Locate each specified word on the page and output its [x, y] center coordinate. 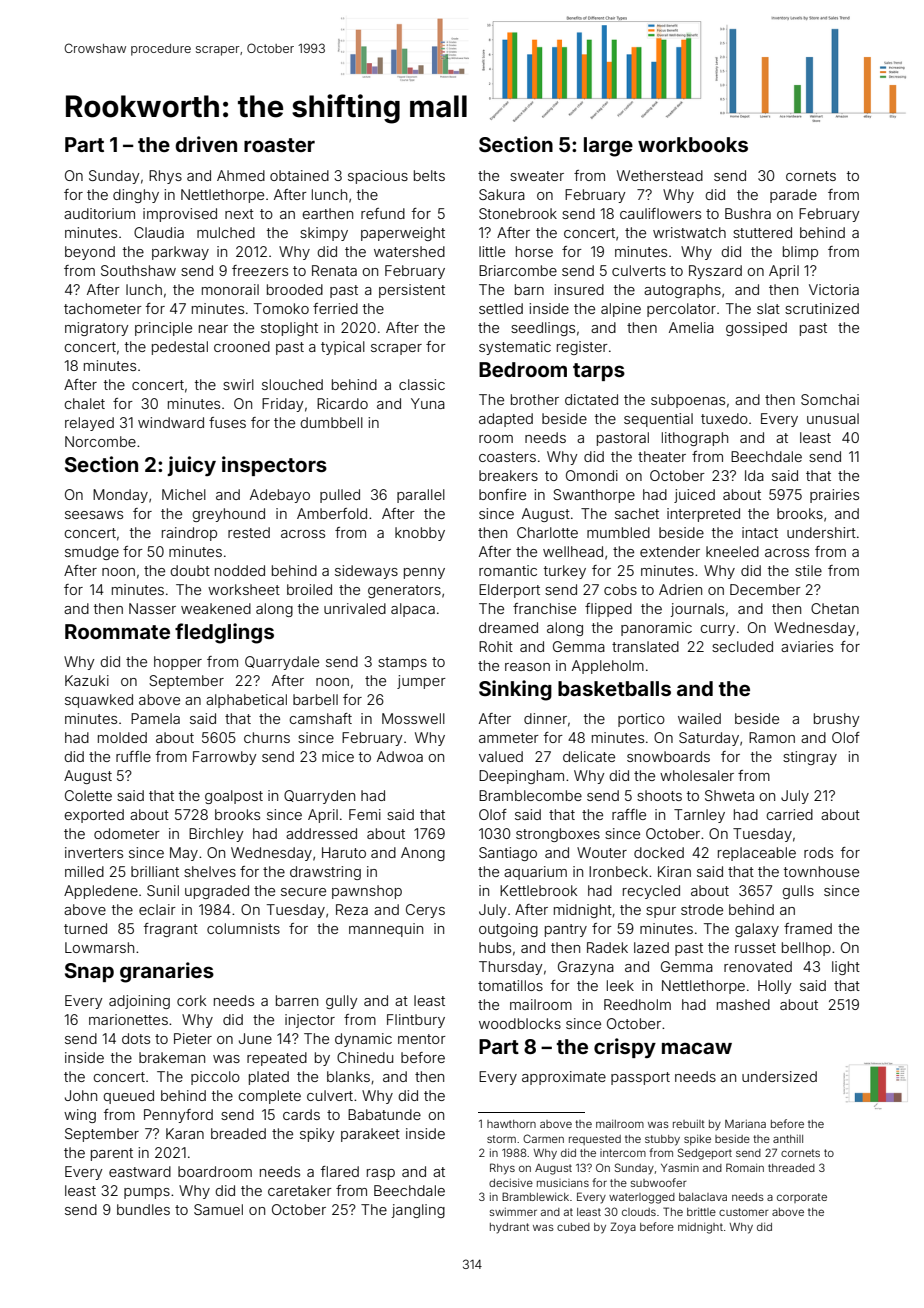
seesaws [94, 515]
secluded [742, 646]
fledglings [224, 633]
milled [84, 871]
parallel [421, 496]
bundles [143, 1209]
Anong [423, 854]
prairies [834, 496]
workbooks [693, 144]
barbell [315, 699]
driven [206, 144]
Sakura [502, 194]
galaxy [757, 930]
